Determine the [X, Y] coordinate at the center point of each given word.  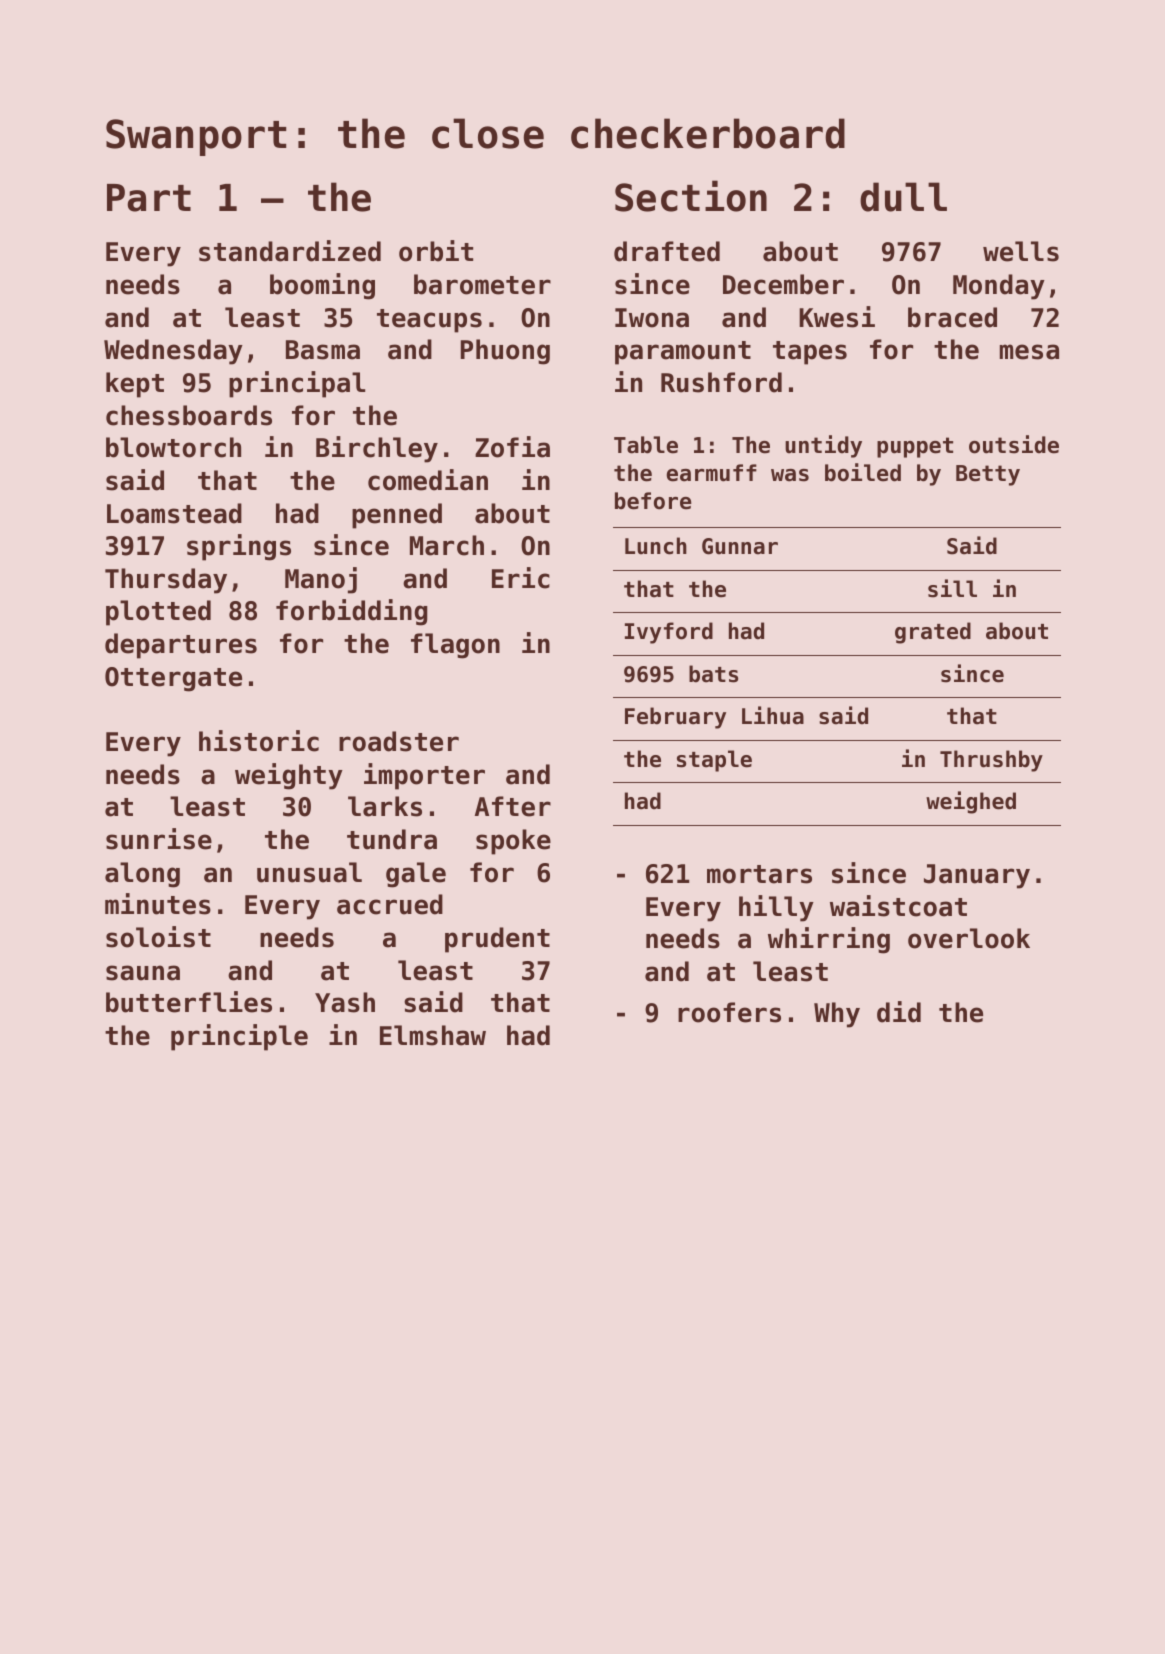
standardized [290, 251]
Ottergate [173, 679]
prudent [497, 940]
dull [903, 197]
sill [952, 588]
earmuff [712, 473]
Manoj [321, 580]
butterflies [189, 1002]
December [783, 284]
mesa [1029, 352]
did [899, 1012]
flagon [455, 646]
